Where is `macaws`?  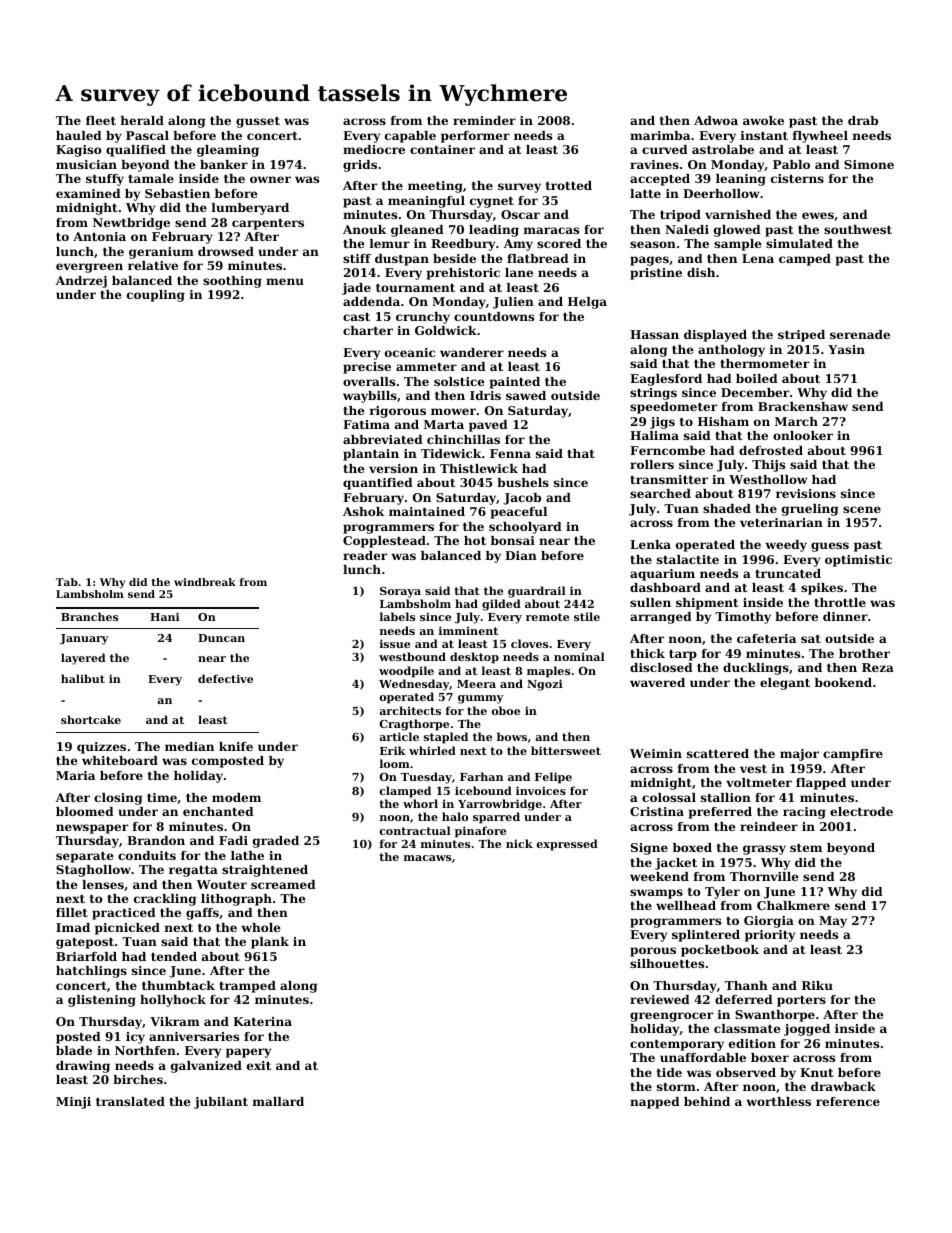 macaws is located at coordinates (427, 858).
